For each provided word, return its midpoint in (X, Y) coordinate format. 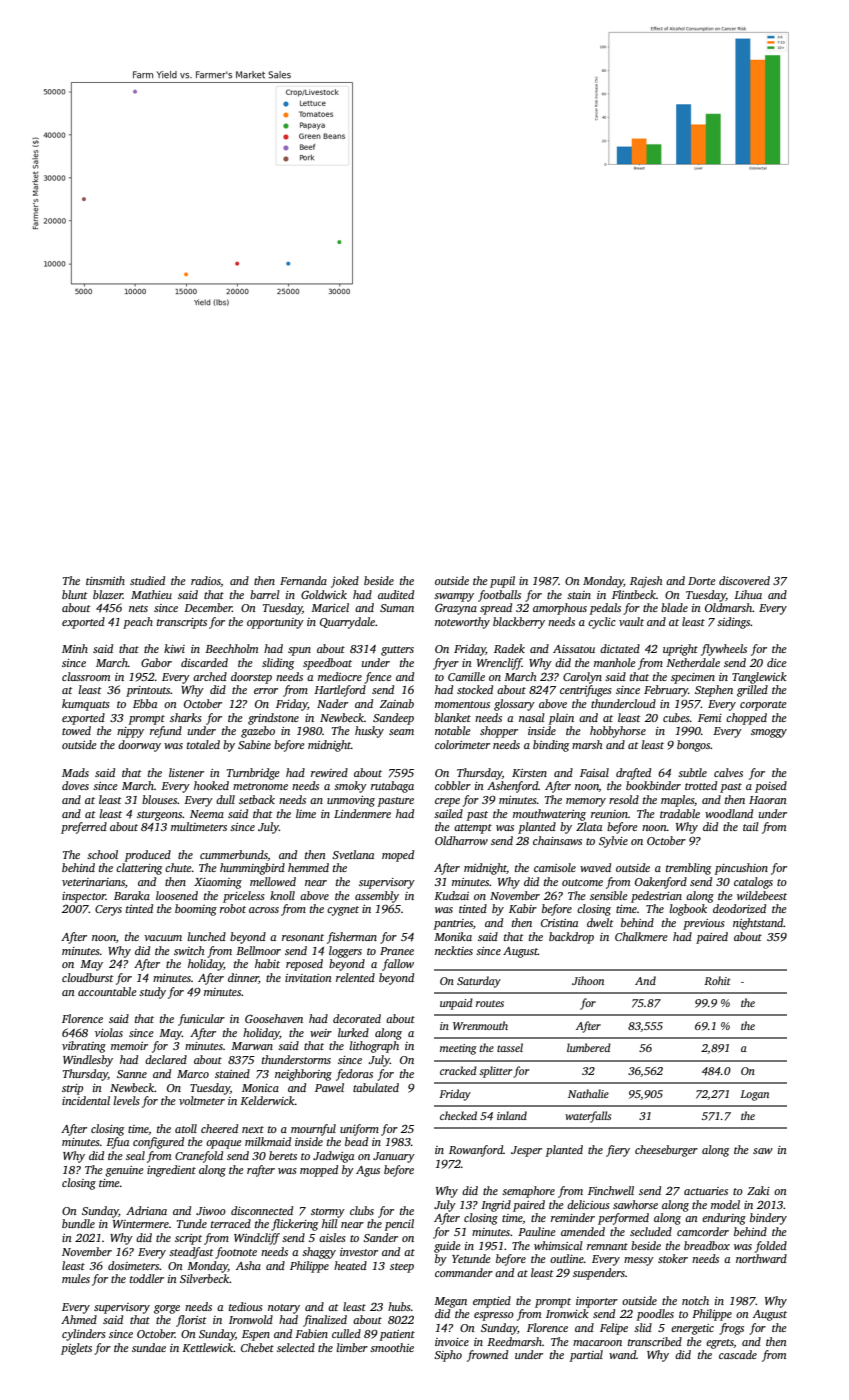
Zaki (758, 1190)
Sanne (132, 1074)
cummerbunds (234, 855)
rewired (329, 772)
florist (191, 1321)
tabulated (376, 1087)
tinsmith (105, 580)
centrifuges (586, 691)
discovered (744, 580)
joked (345, 582)
